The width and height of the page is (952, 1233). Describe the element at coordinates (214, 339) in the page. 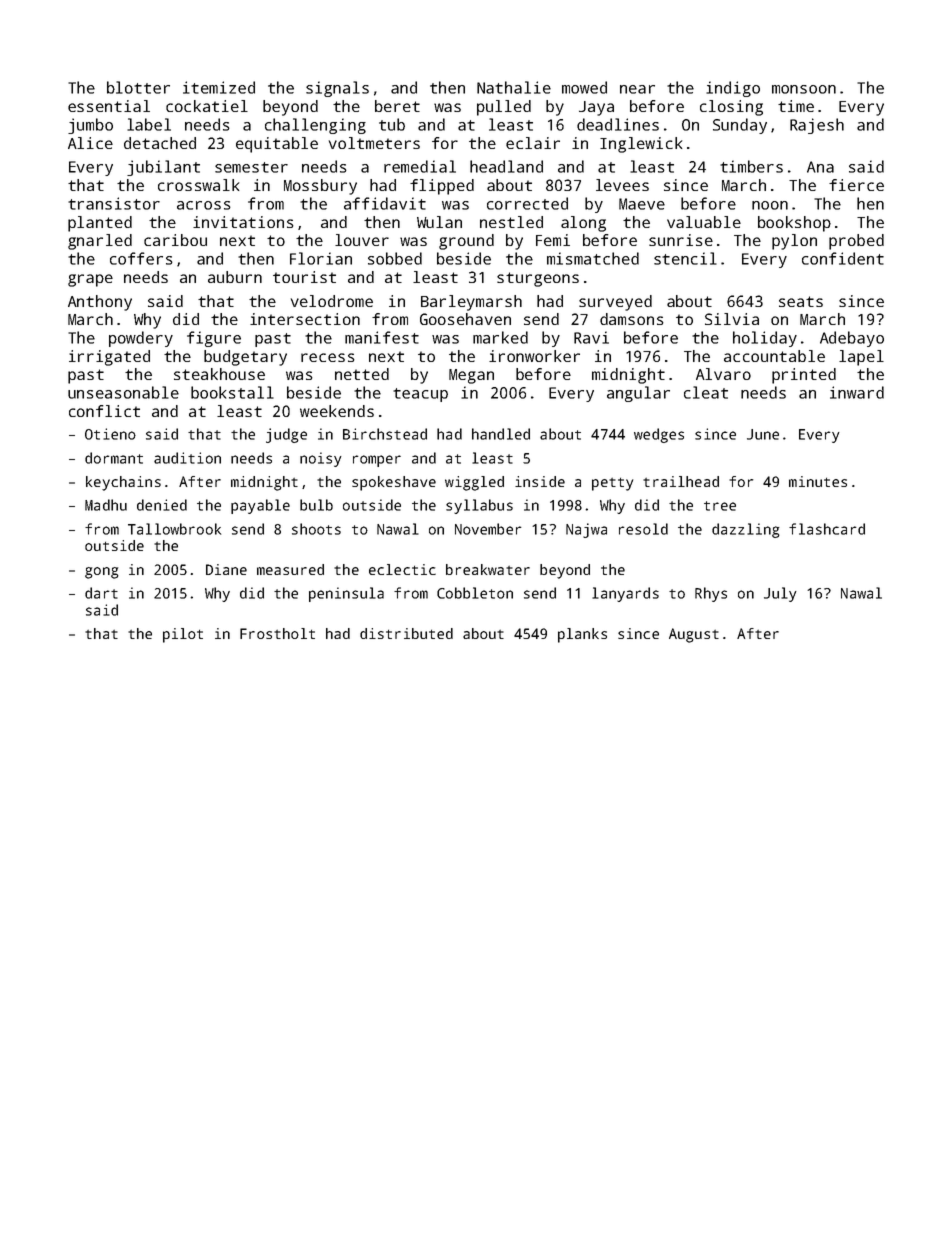

I see `figure` at that location.
